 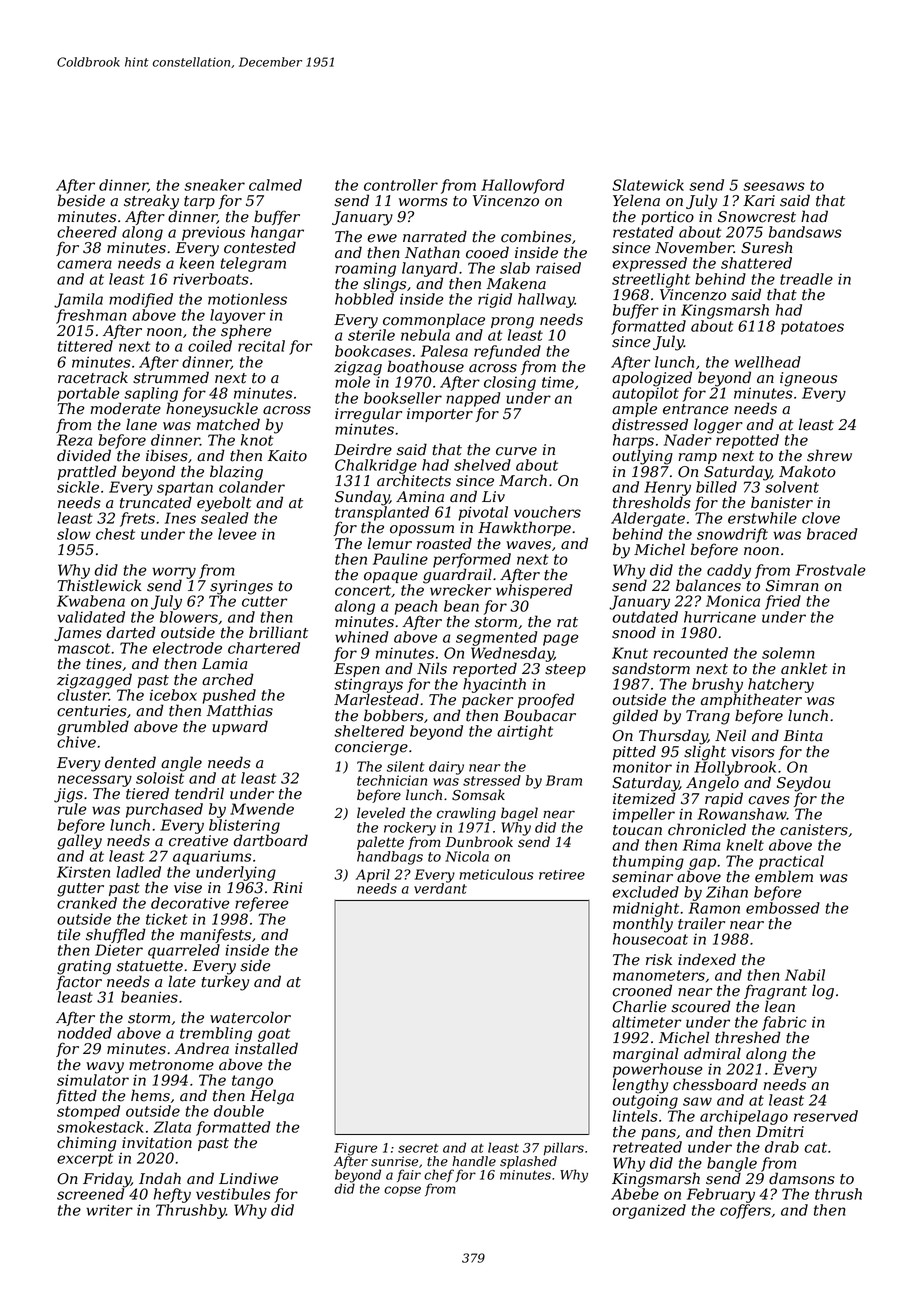 I want to click on handle, so click(x=474, y=1161).
